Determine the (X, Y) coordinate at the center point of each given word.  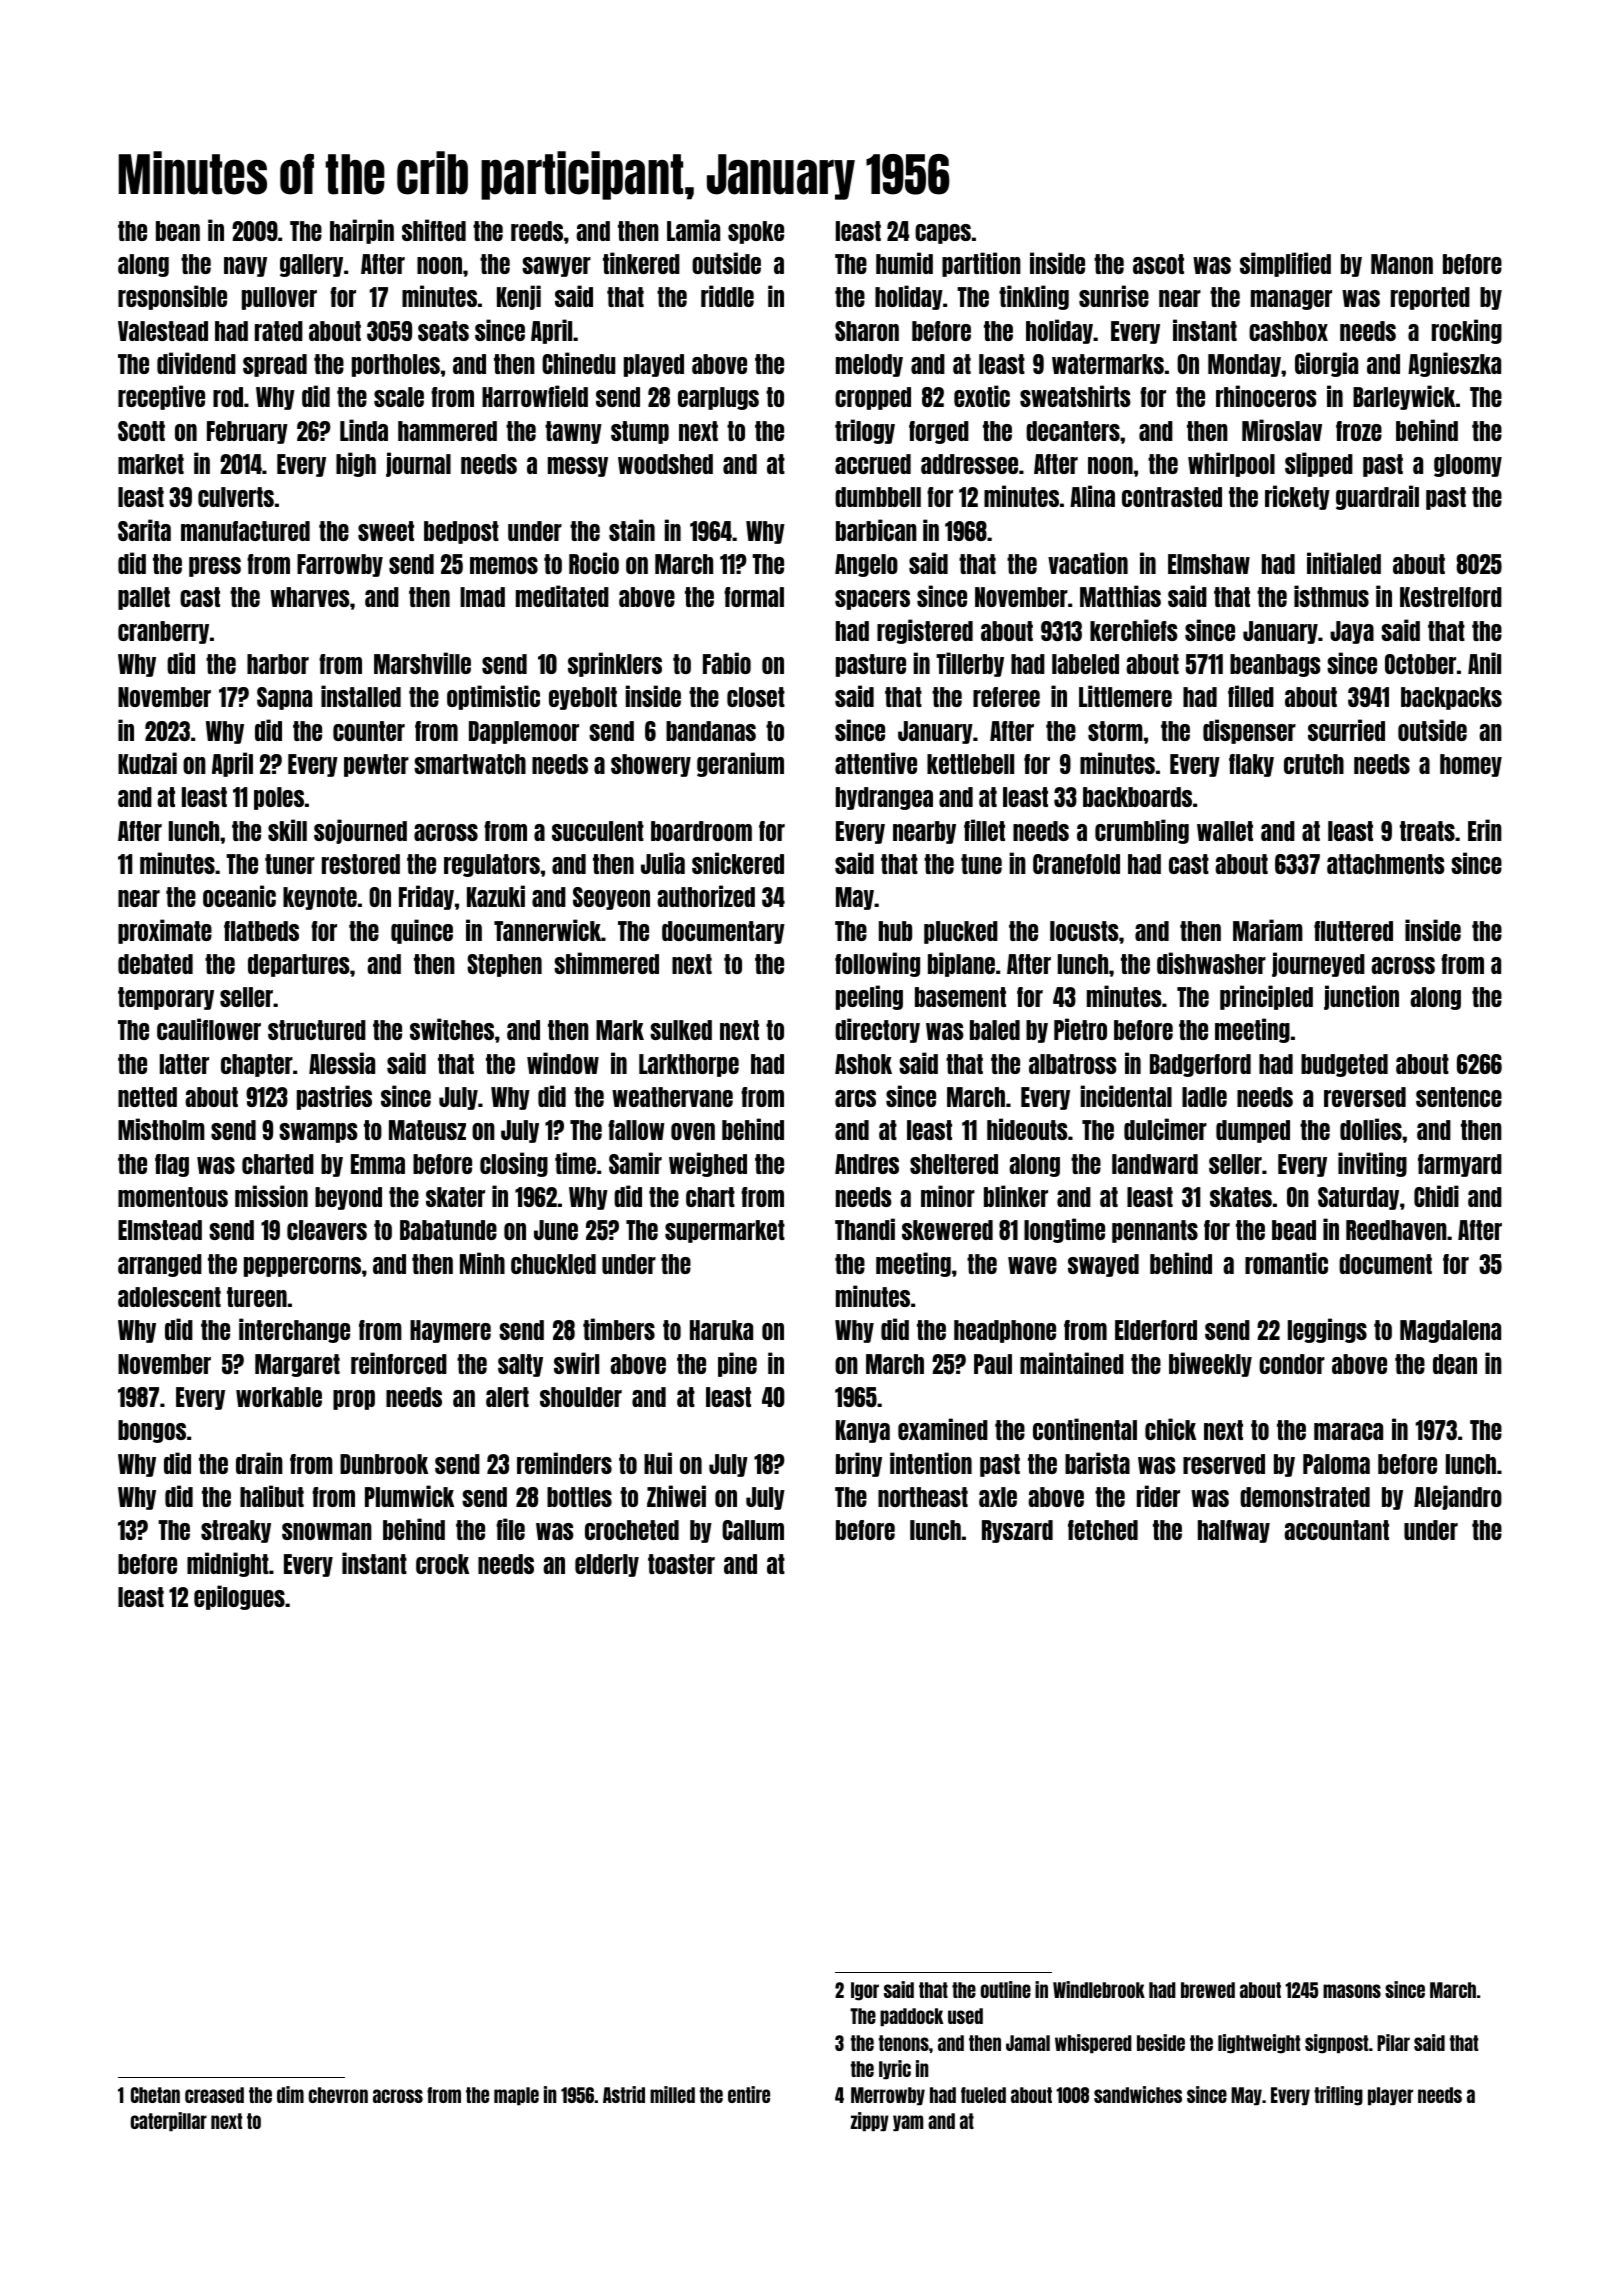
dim (290, 2094)
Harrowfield (535, 396)
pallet (144, 598)
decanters (1073, 431)
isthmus (1331, 596)
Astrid (624, 2094)
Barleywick (1404, 397)
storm (1115, 731)
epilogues (239, 1597)
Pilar (1393, 2042)
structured (317, 1030)
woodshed (665, 464)
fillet (984, 830)
